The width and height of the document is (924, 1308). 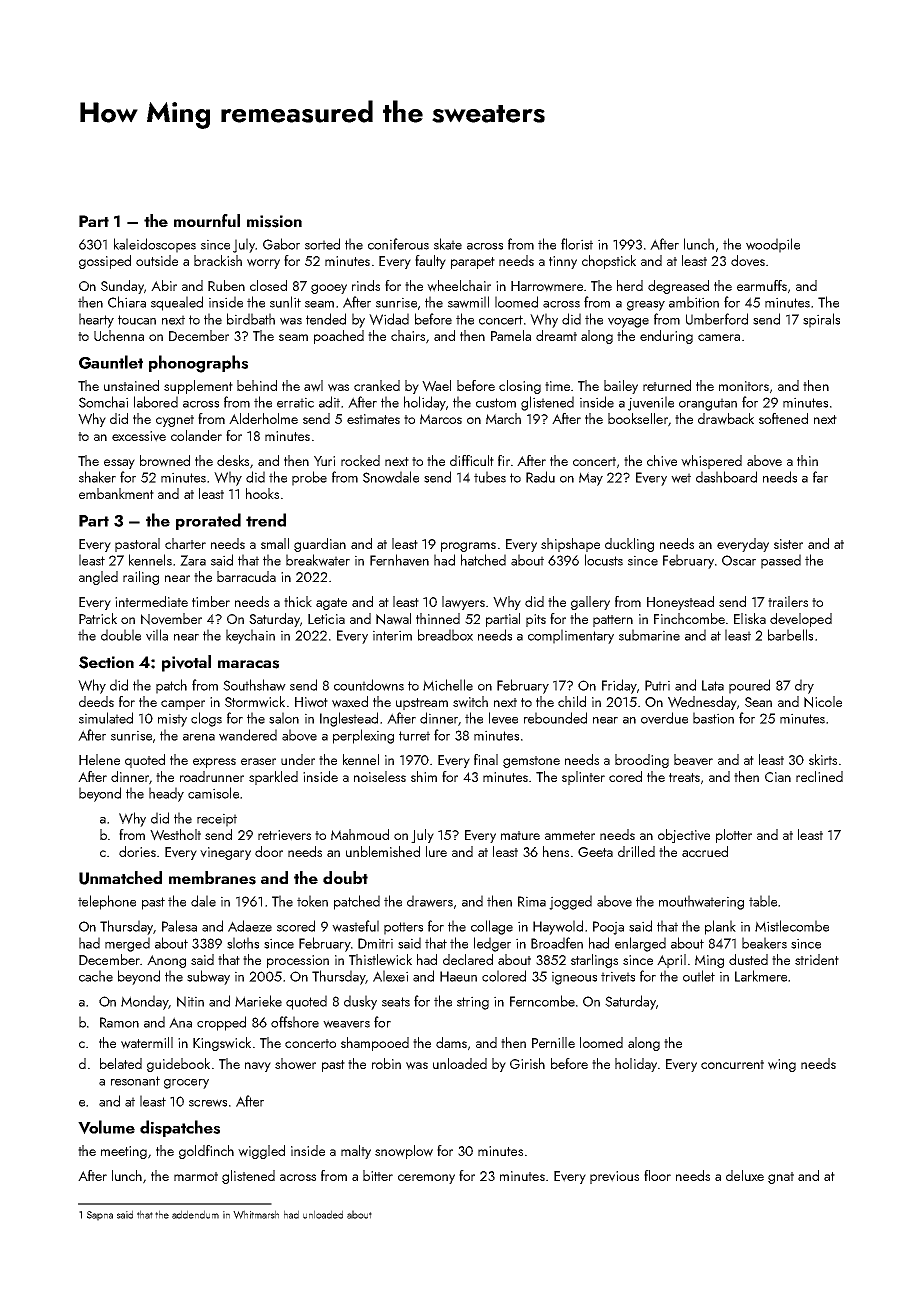 What do you see at coordinates (261, 1152) in the document?
I see `wiggled` at bounding box center [261, 1152].
